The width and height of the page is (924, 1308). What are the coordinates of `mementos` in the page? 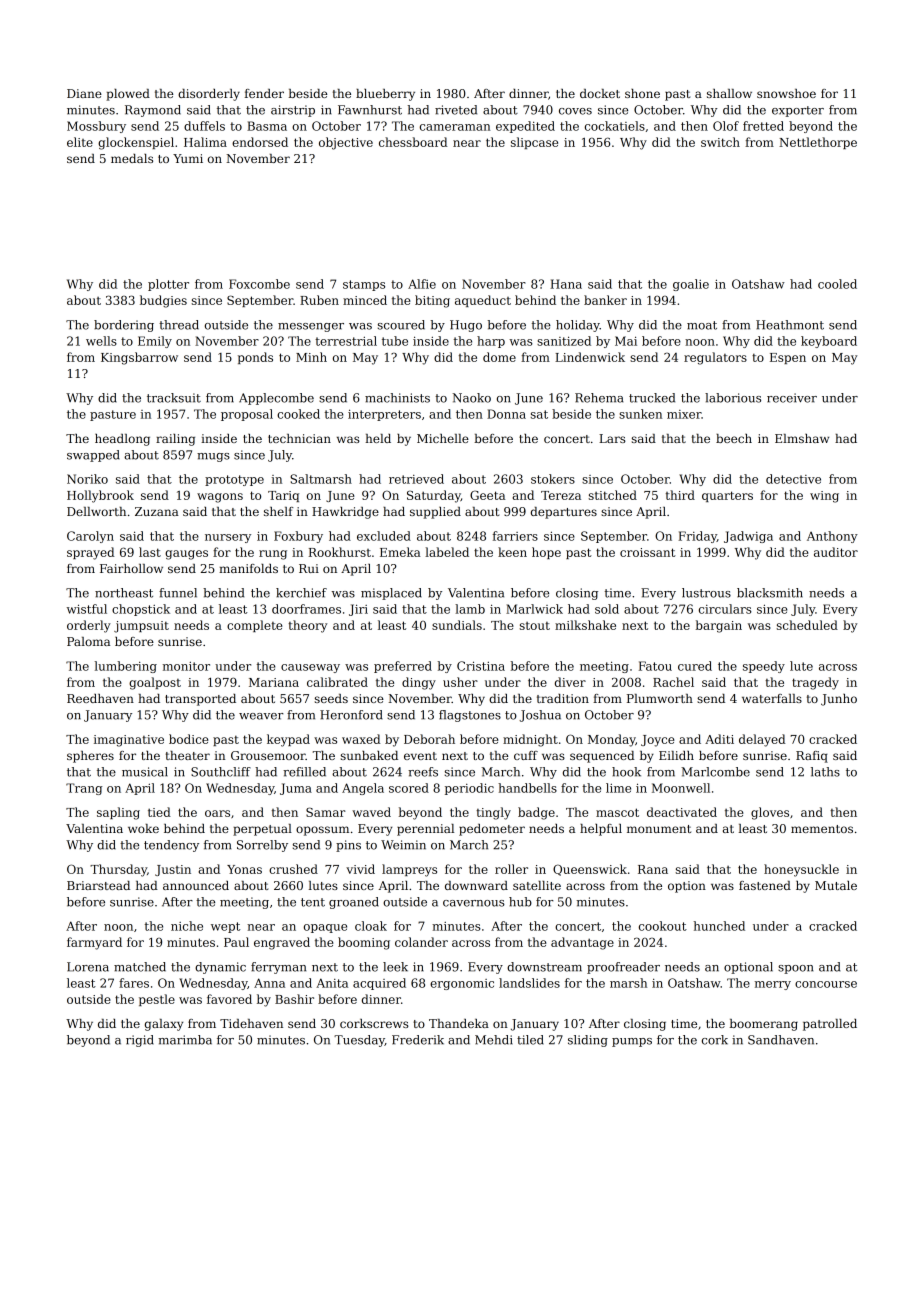 It's located at (822, 829).
